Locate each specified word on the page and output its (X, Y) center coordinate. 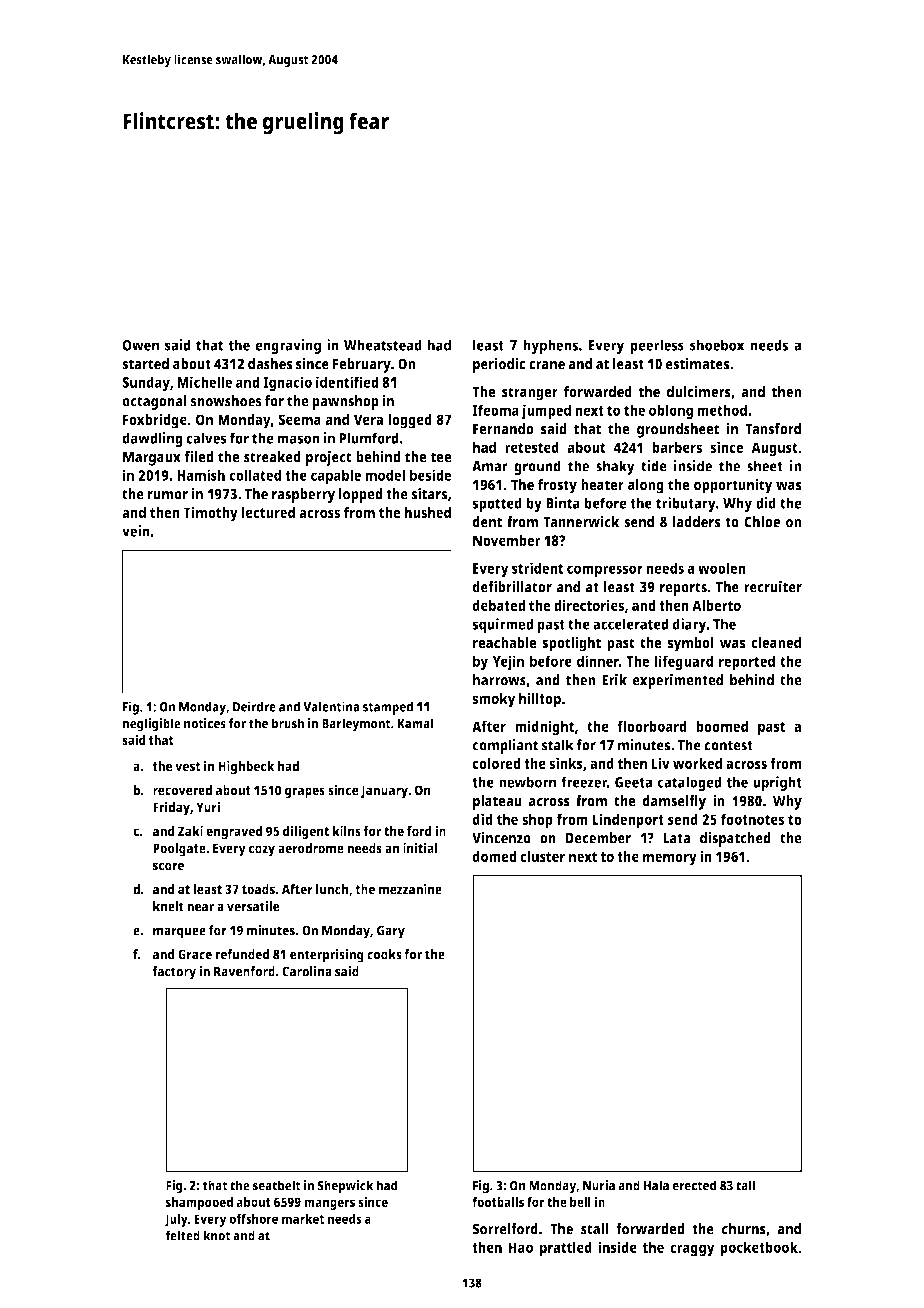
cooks (384, 954)
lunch (332, 889)
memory (670, 859)
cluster (542, 856)
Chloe (762, 522)
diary (689, 625)
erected (694, 1185)
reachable (505, 643)
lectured (268, 512)
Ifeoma (495, 410)
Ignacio (287, 384)
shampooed (199, 1203)
